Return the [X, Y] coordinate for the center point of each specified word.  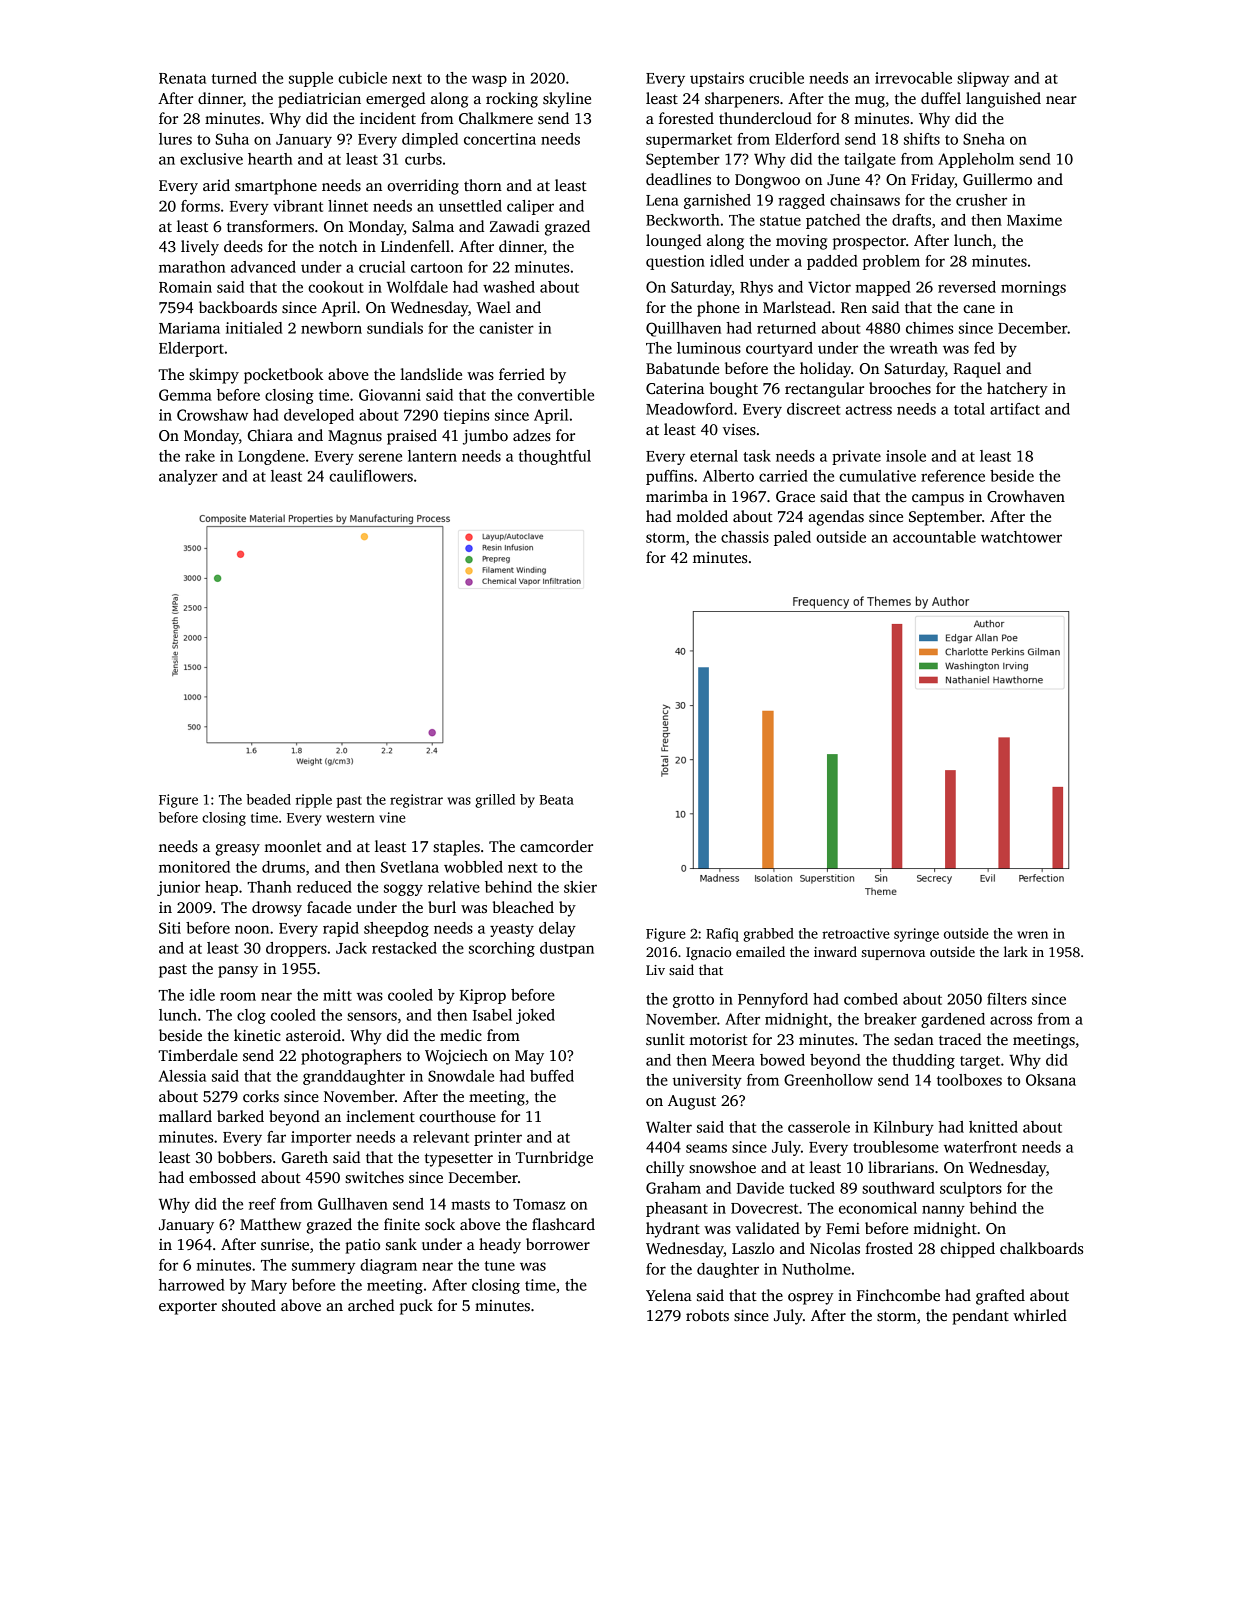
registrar [416, 801]
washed [509, 287]
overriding [423, 187]
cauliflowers [371, 476]
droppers [296, 949]
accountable [934, 537]
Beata [557, 800]
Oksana [1051, 1080]
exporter [188, 1308]
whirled [1040, 1315]
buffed [552, 1076]
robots [707, 1315]
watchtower [1021, 537]
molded [702, 516]
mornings [1033, 288]
